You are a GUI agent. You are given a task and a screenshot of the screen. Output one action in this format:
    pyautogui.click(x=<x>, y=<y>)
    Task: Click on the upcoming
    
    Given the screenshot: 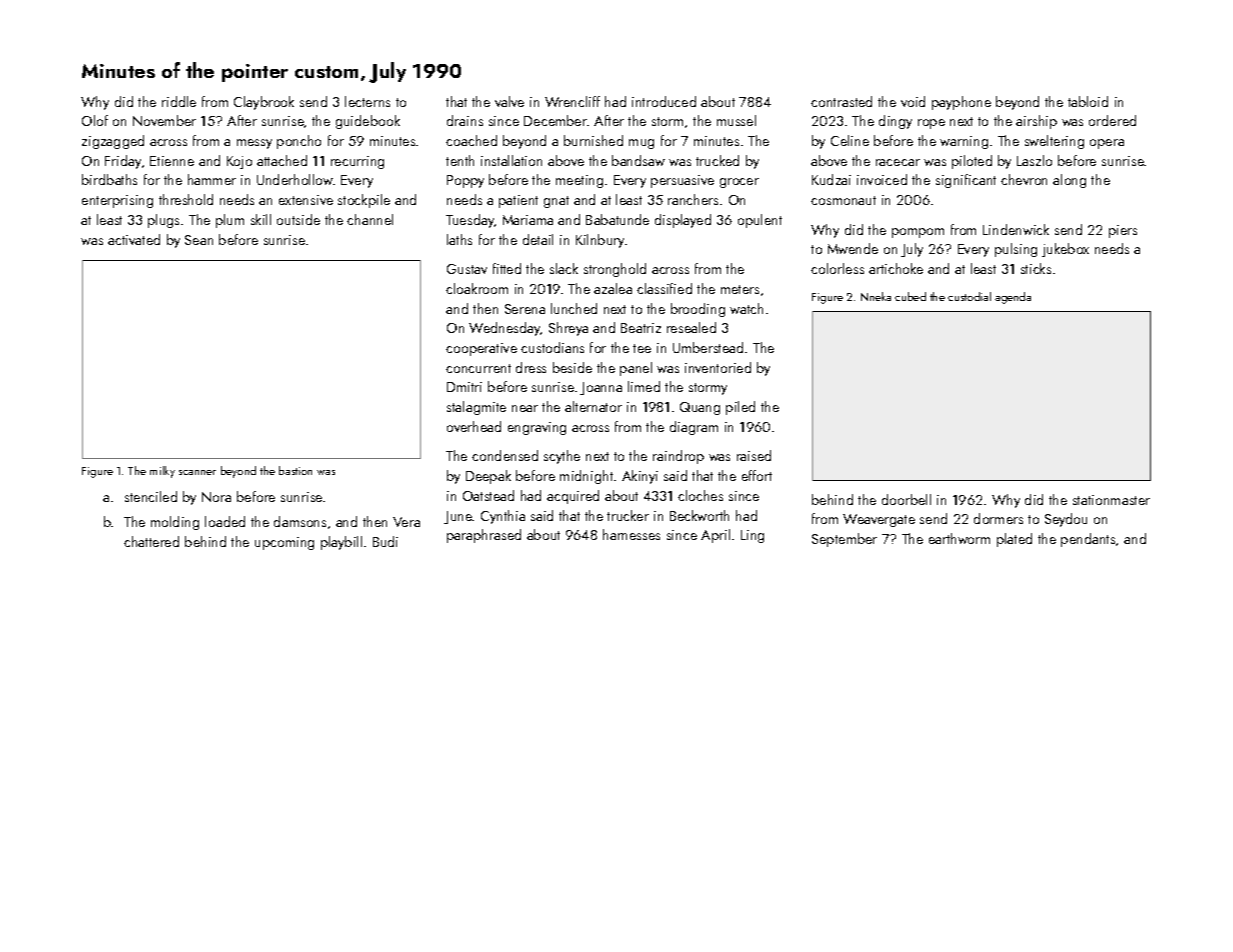 What is the action you would take?
    pyautogui.click(x=284, y=543)
